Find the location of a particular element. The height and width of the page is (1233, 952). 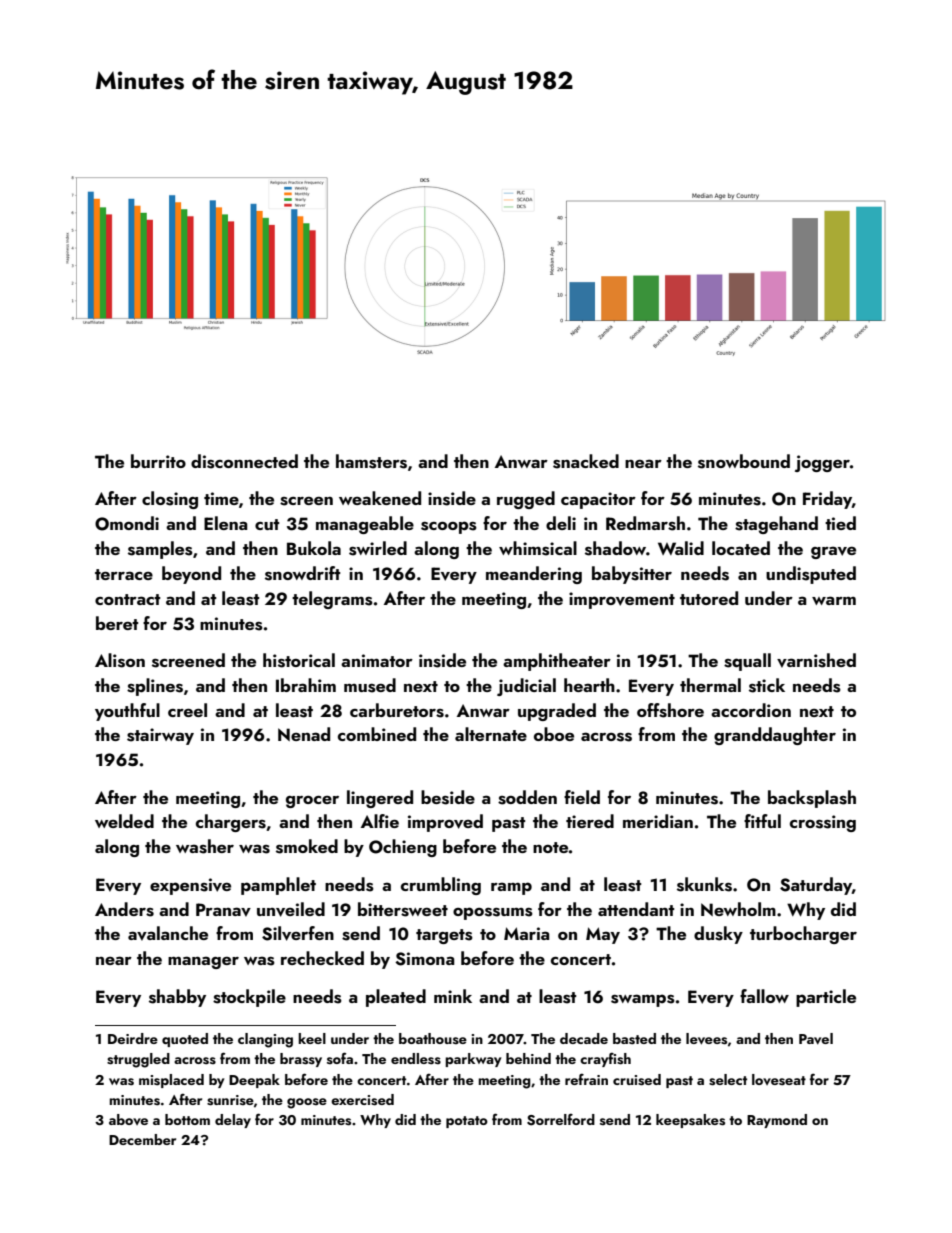

rugged is located at coordinates (526, 500).
